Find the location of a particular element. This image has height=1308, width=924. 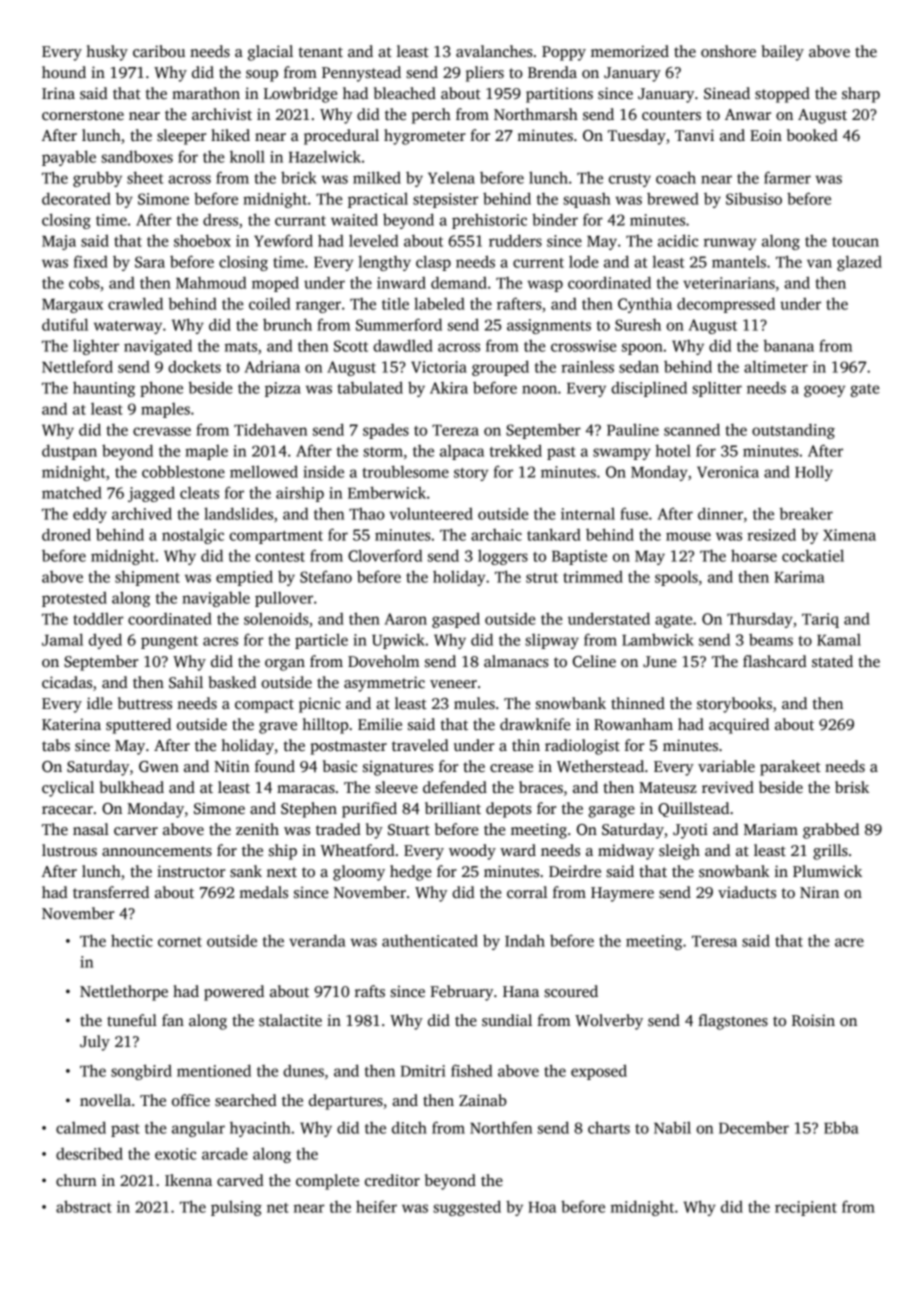

sharp is located at coordinates (861, 95).
